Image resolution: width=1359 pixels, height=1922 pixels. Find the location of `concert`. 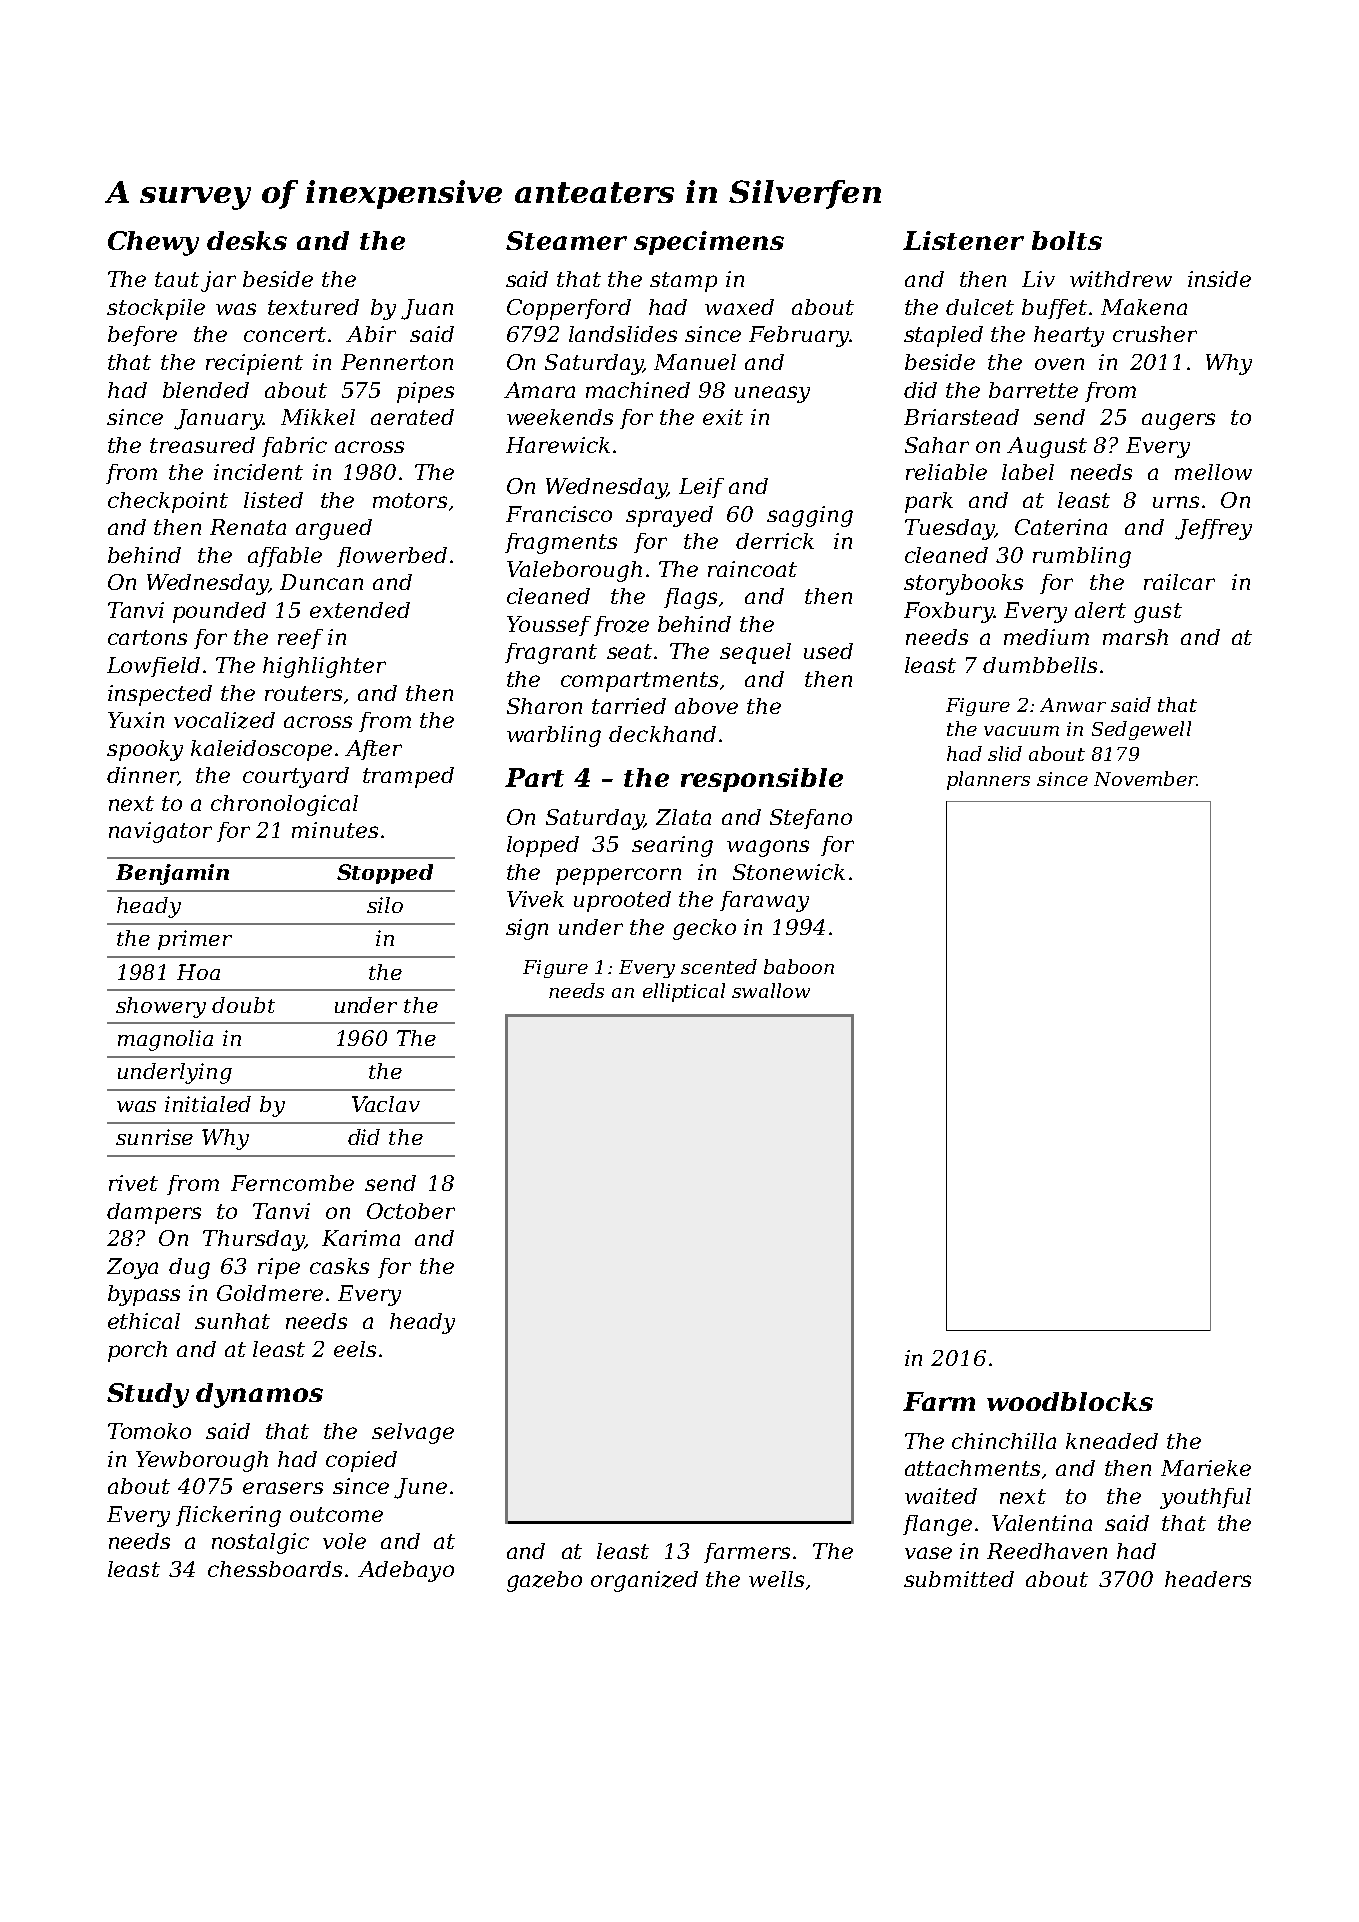

concert is located at coordinates (285, 334).
